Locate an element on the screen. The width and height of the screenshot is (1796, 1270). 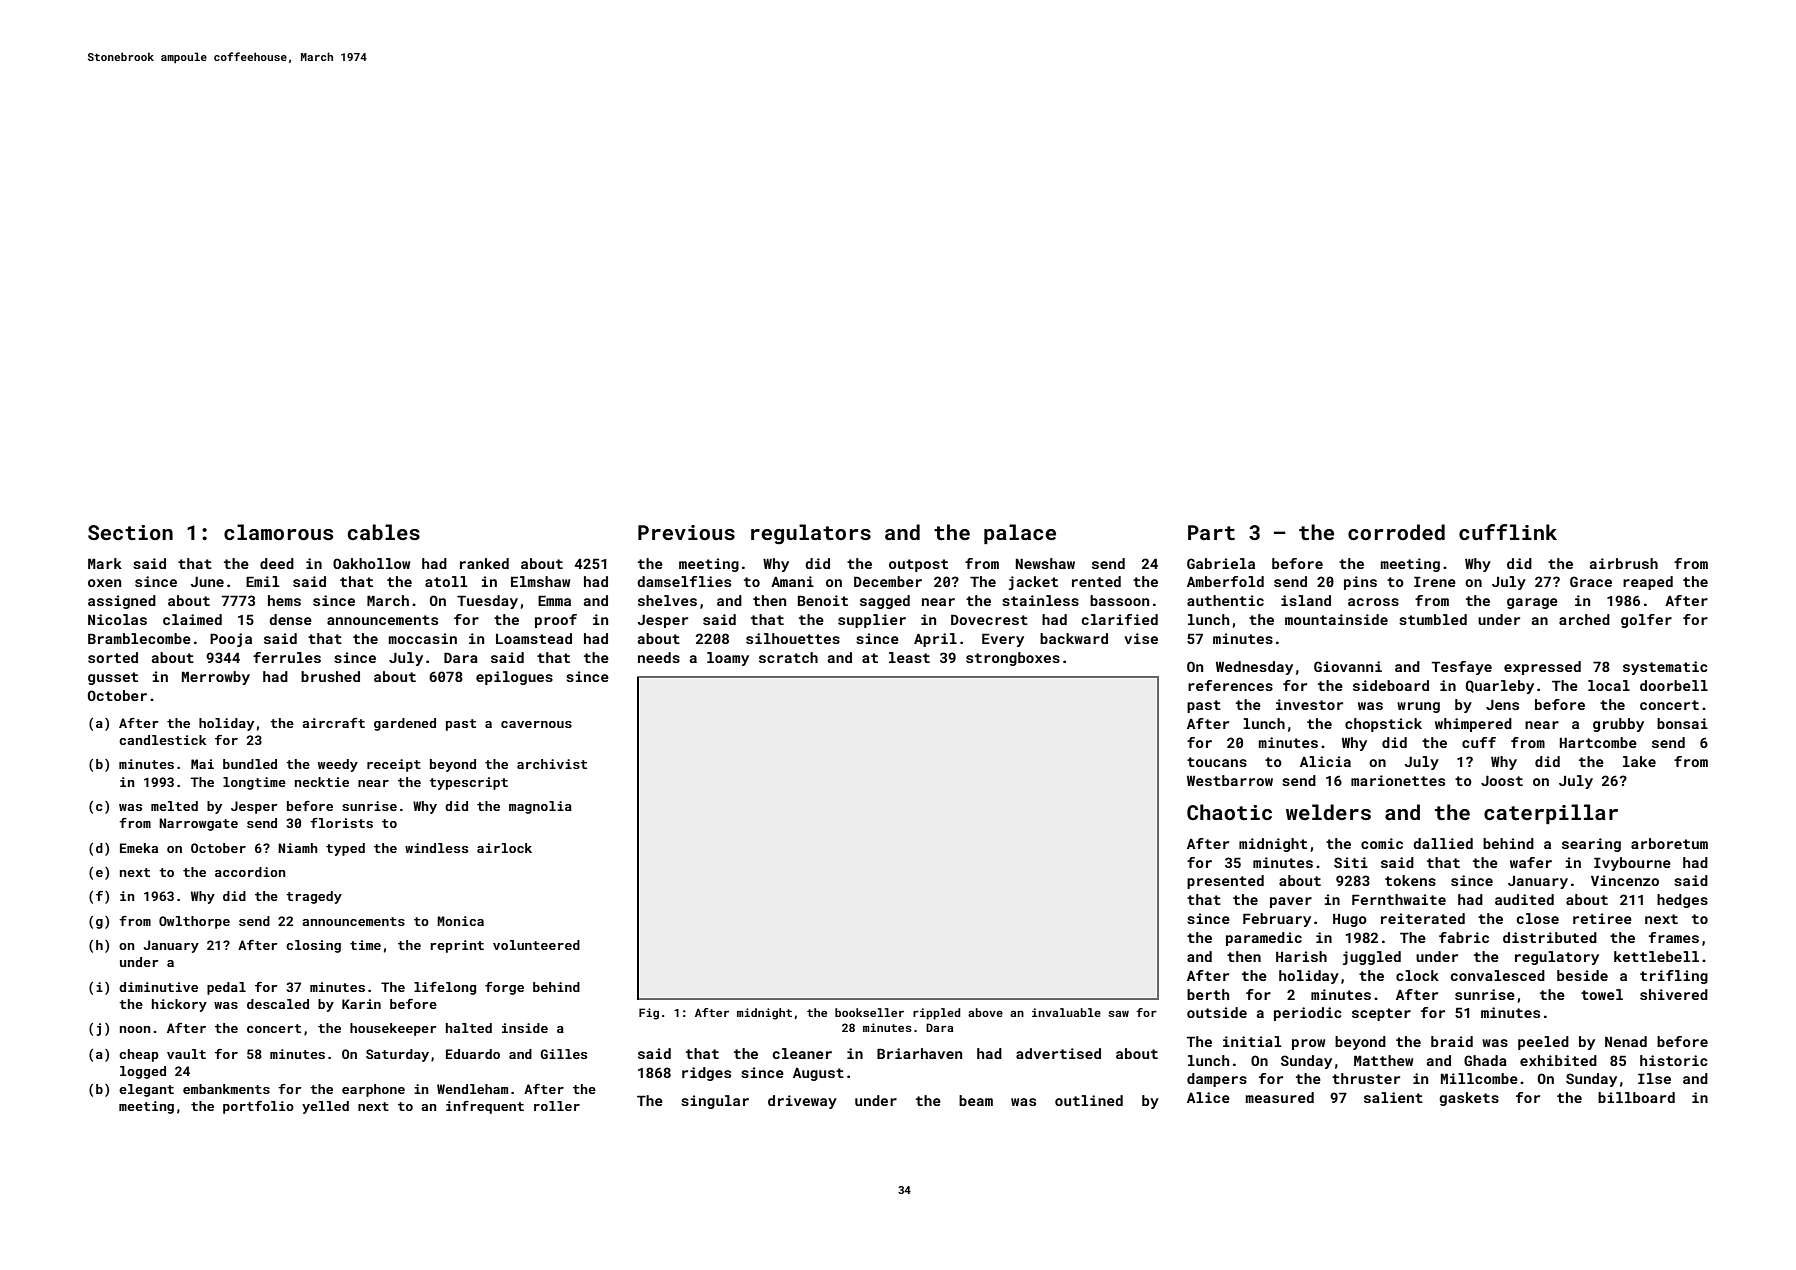
palace is located at coordinates (1020, 534).
